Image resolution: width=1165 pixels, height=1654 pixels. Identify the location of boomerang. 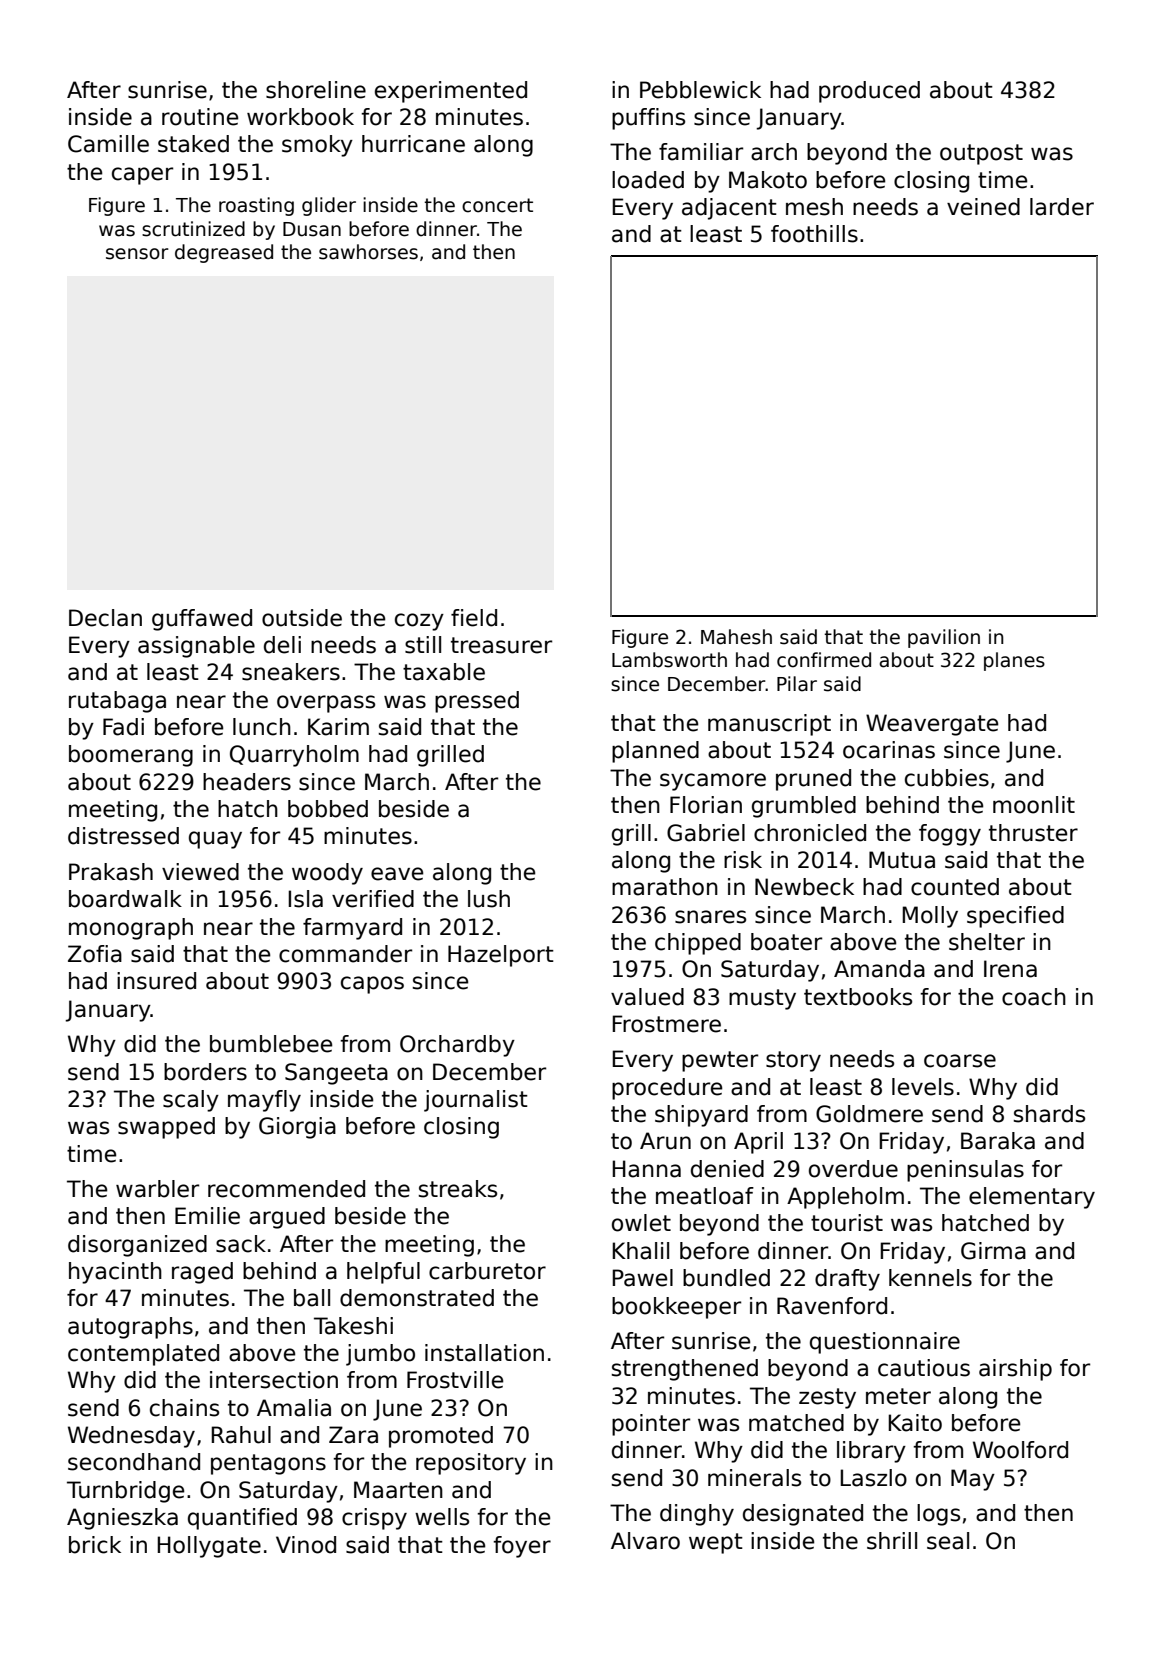
(131, 756).
